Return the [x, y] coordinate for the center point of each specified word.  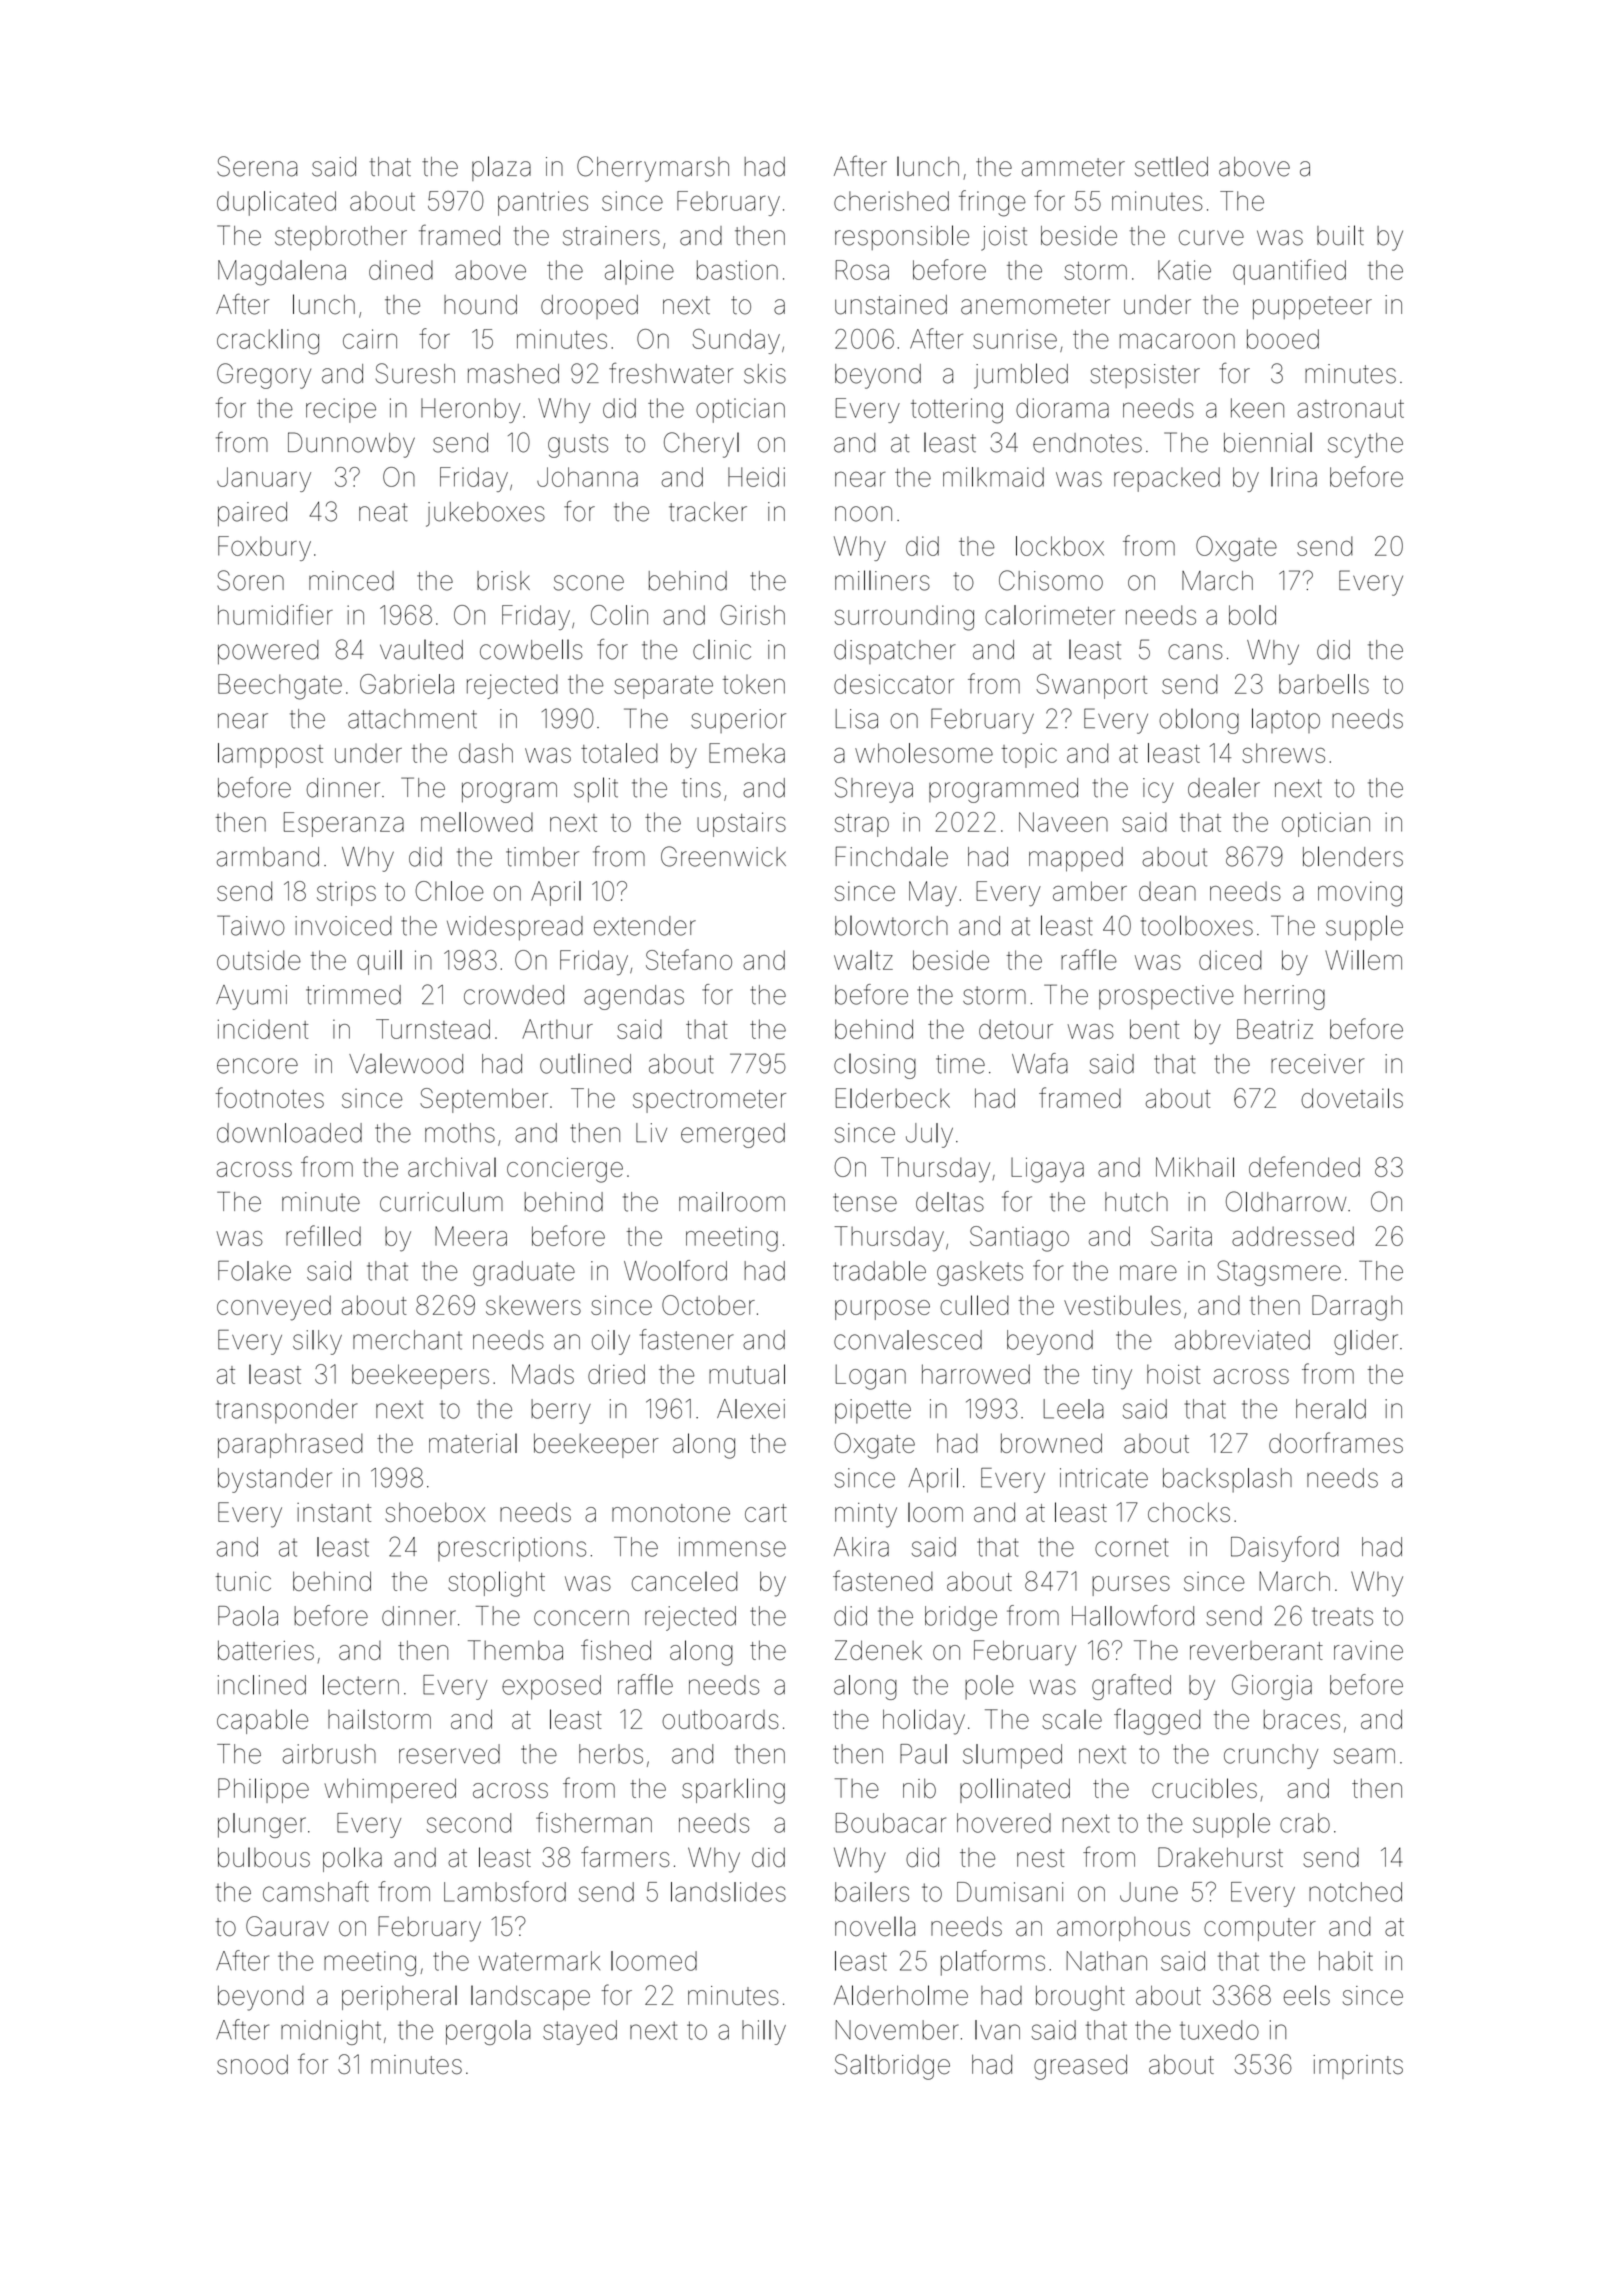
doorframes [1336, 1442]
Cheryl [701, 445]
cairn [370, 339]
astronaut [1350, 409]
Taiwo [251, 925]
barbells [1324, 684]
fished [616, 1649]
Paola [248, 1616]
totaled [619, 753]
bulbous [264, 1857]
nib [919, 1788]
